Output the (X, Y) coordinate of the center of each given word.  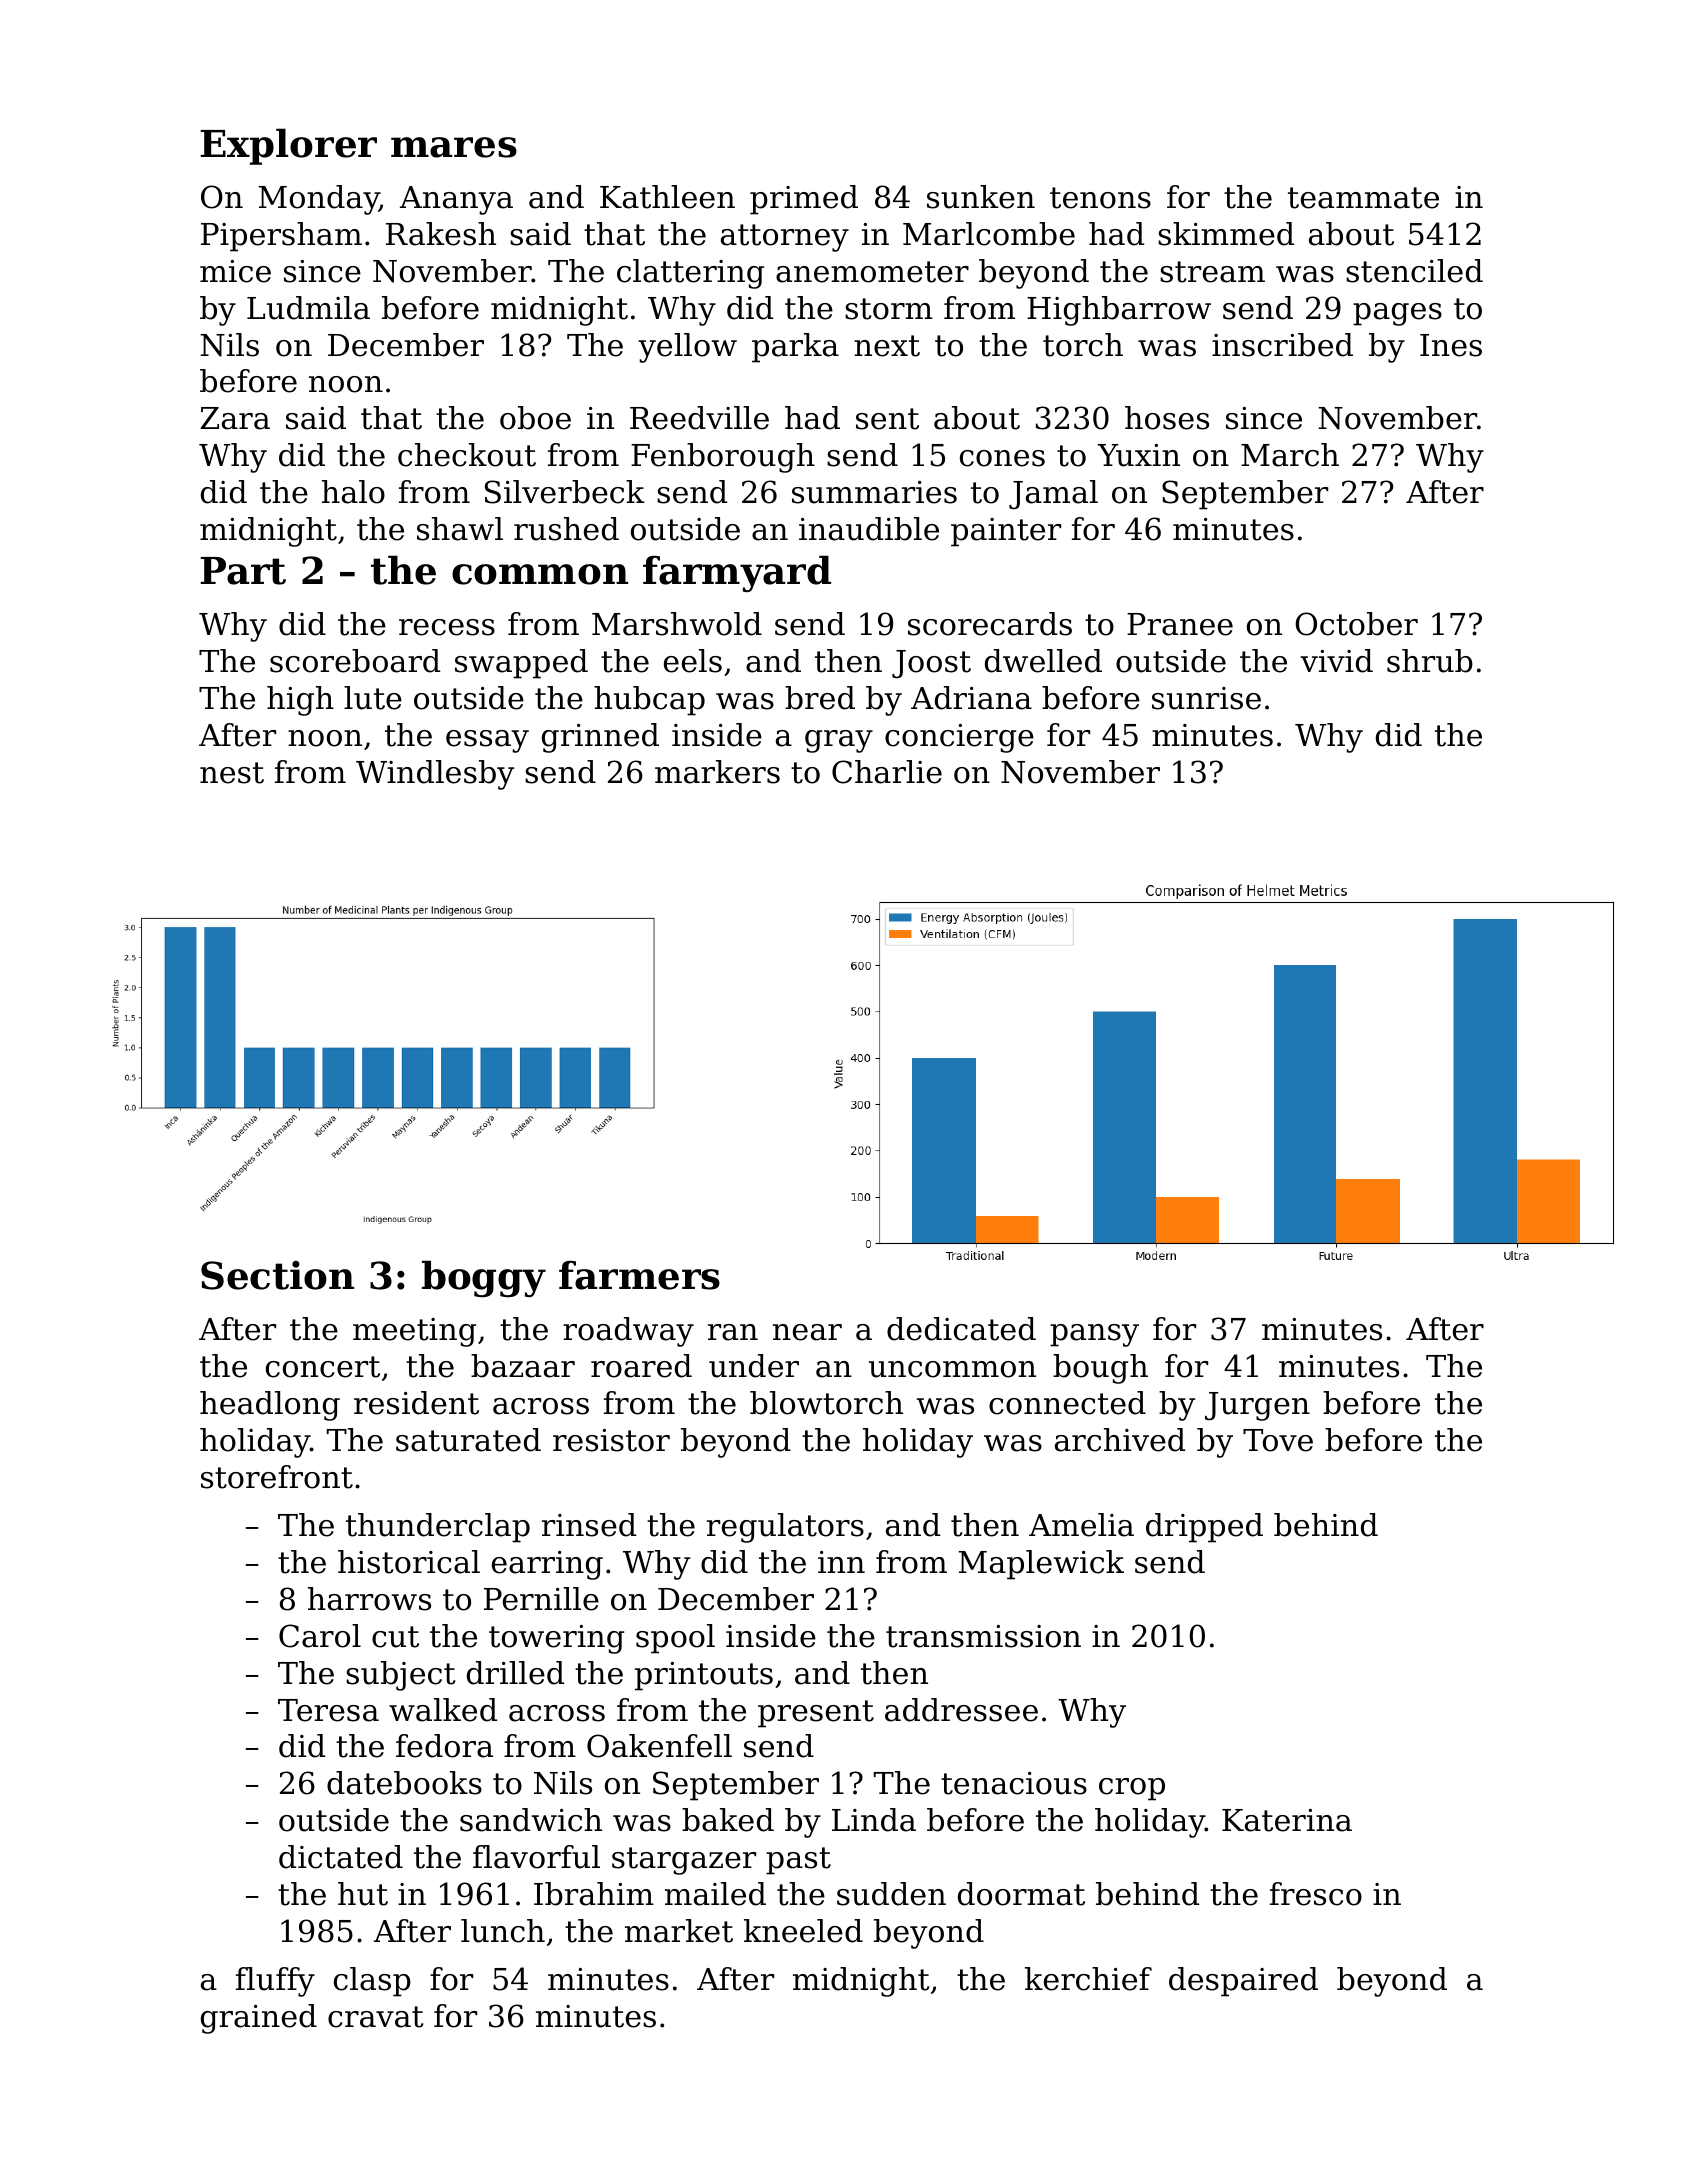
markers (717, 772)
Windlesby (435, 775)
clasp (372, 1982)
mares (454, 147)
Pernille (541, 1599)
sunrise (1206, 698)
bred (820, 698)
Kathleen (667, 197)
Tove (1278, 1440)
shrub (1430, 661)
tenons (1100, 198)
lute (373, 698)
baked (728, 1820)
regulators (785, 1528)
